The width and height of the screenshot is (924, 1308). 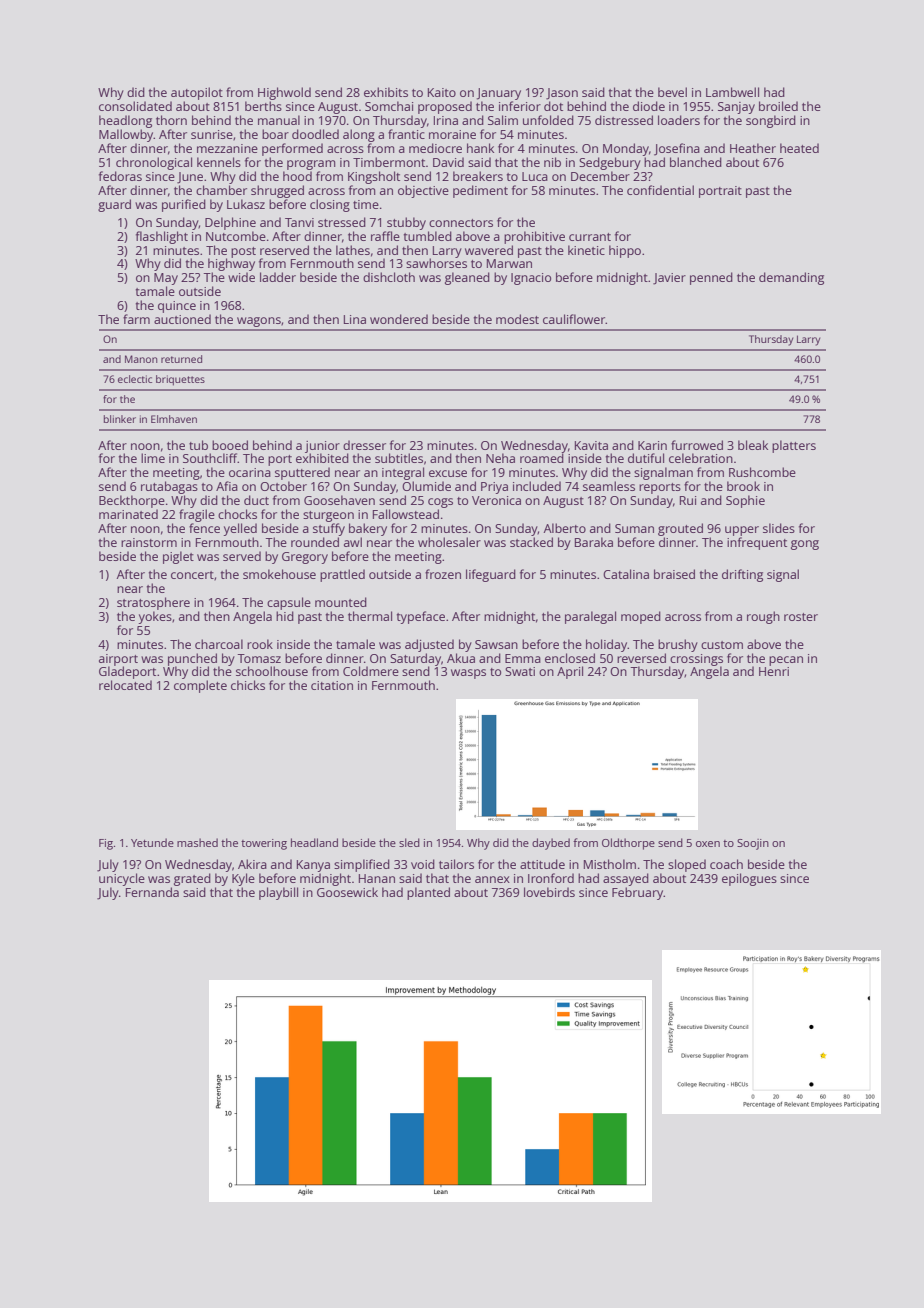 I want to click on unicycle, so click(x=122, y=879).
